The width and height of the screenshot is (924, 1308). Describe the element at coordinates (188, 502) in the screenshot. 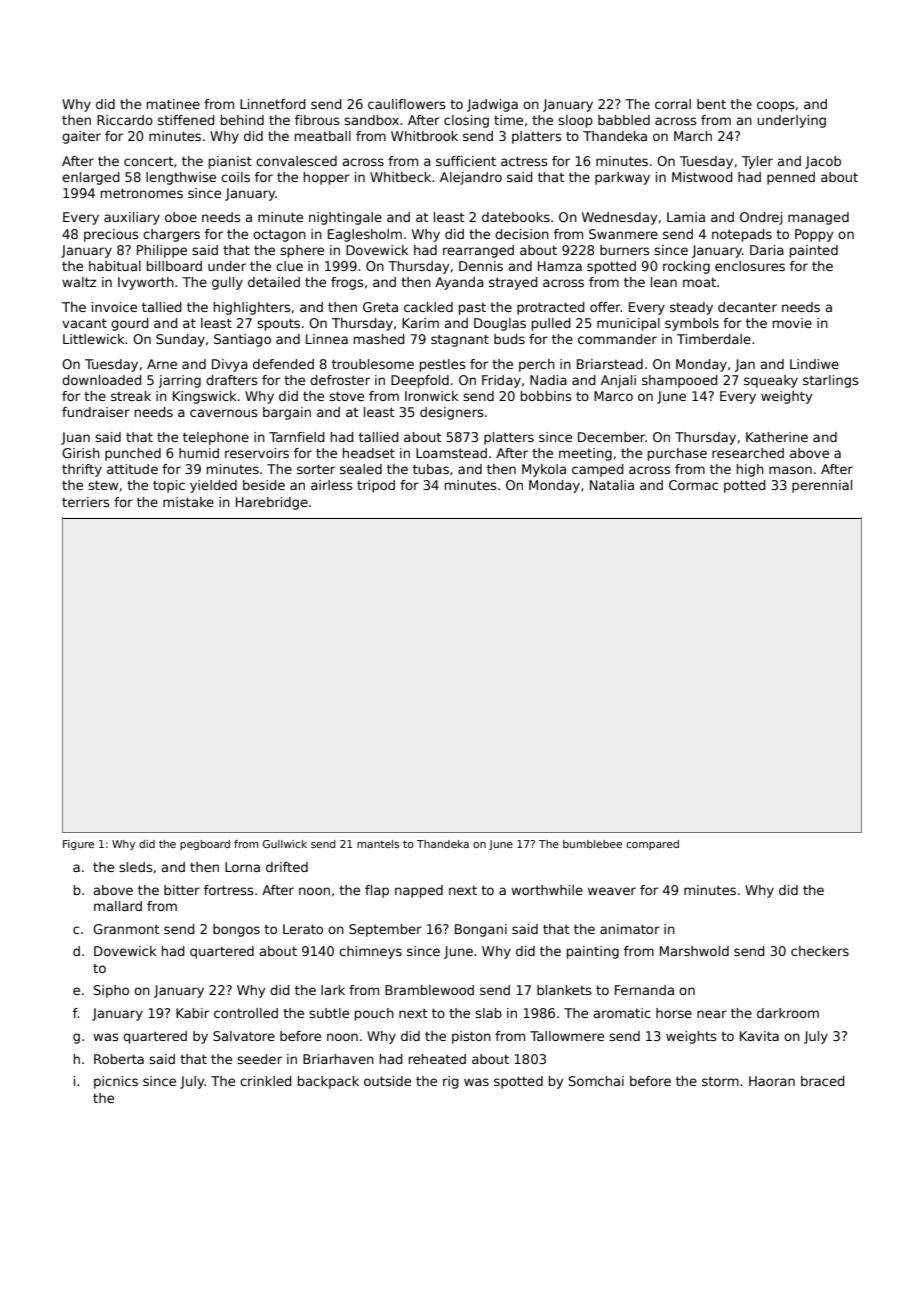

I see `mistake` at that location.
